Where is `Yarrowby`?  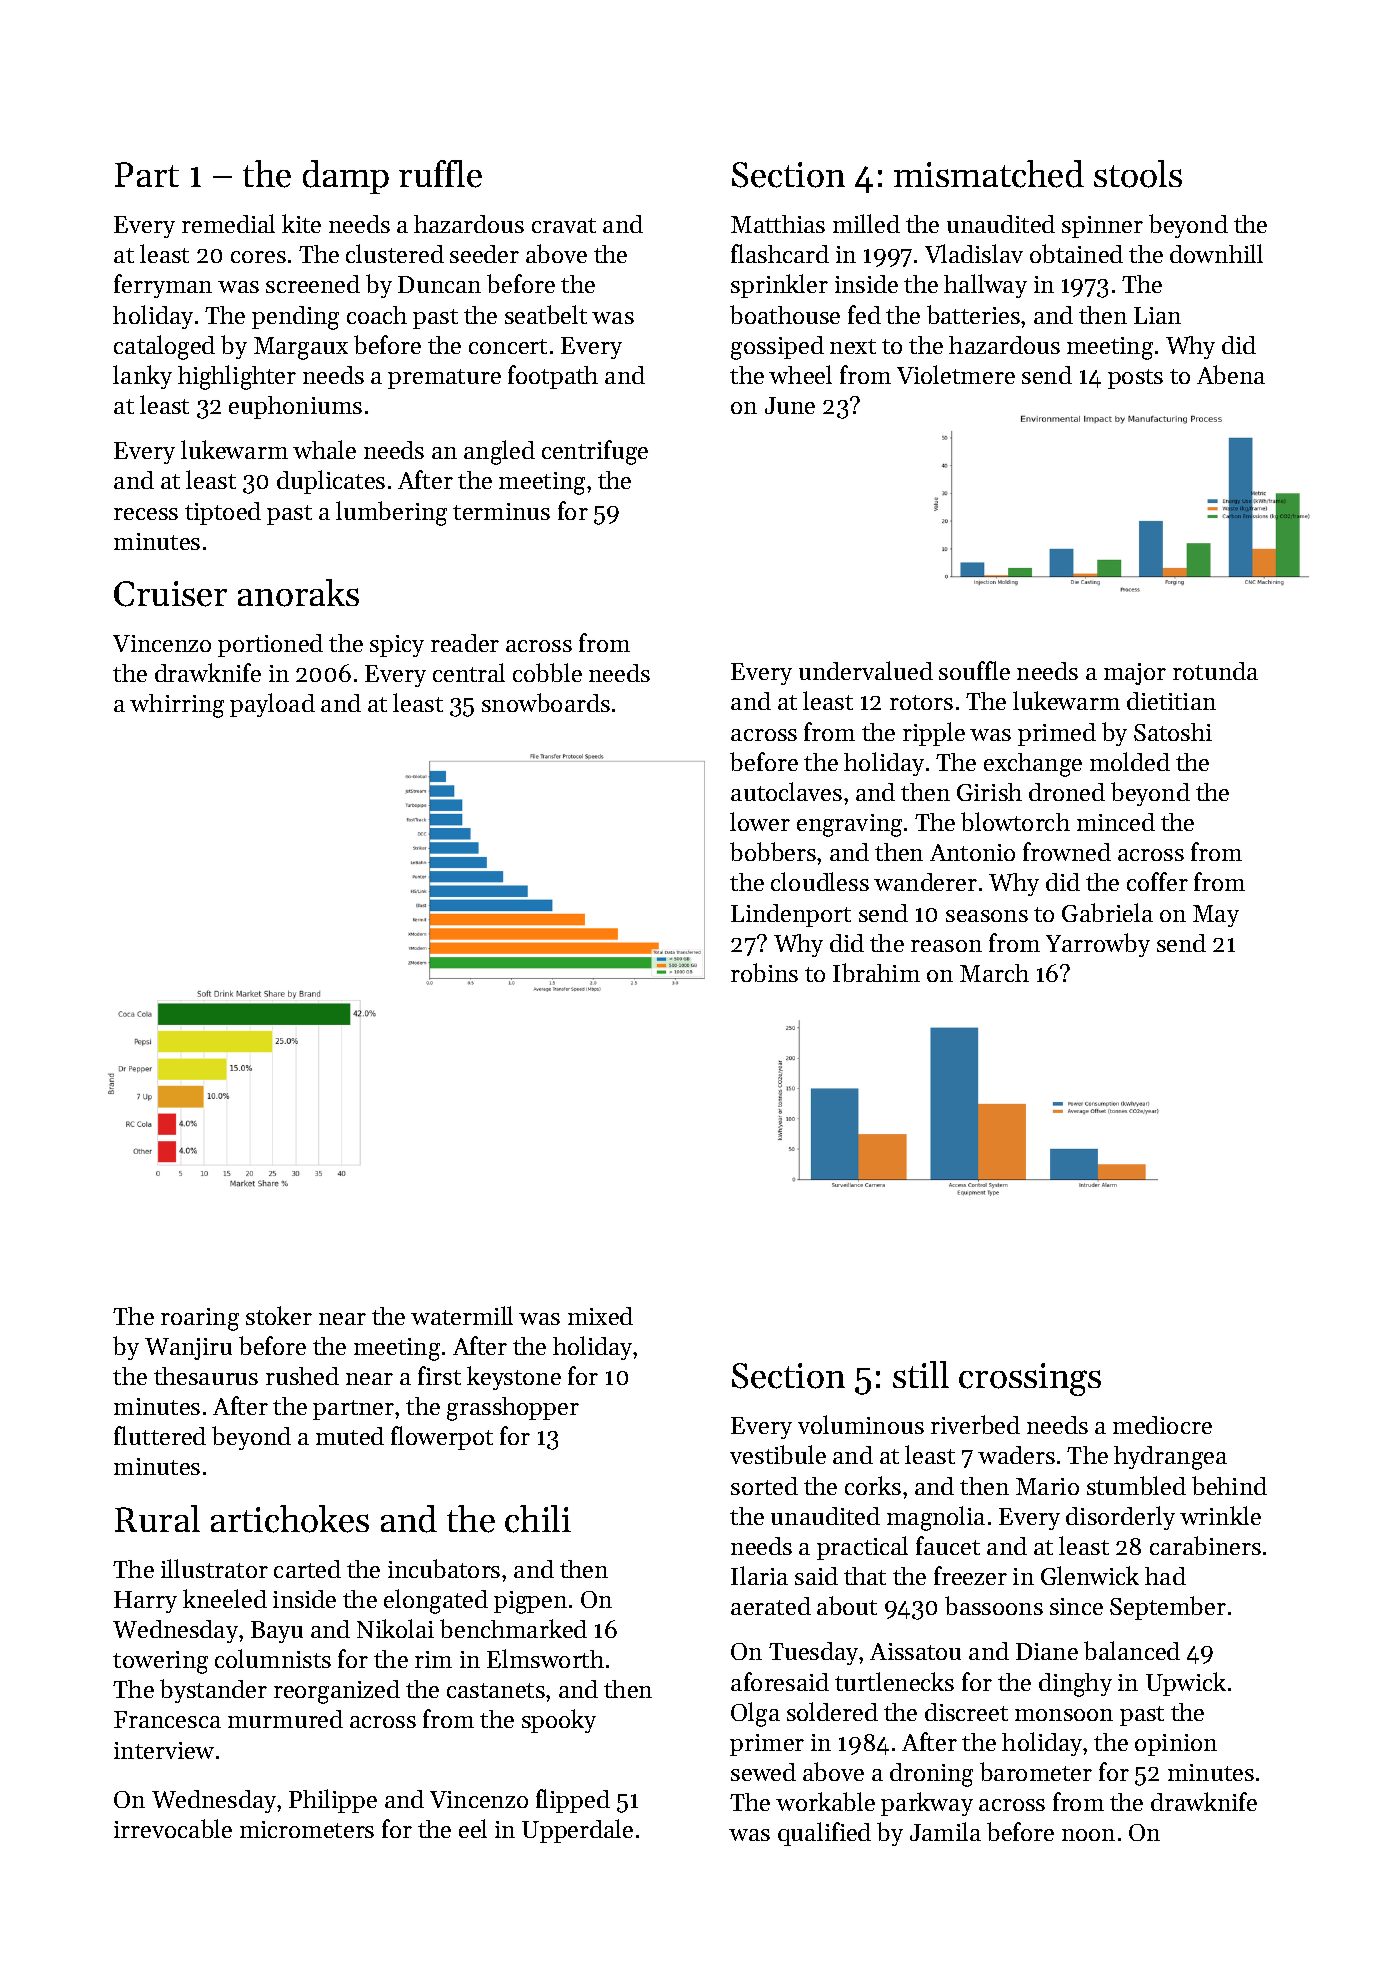
Yarrowby is located at coordinates (1098, 945).
